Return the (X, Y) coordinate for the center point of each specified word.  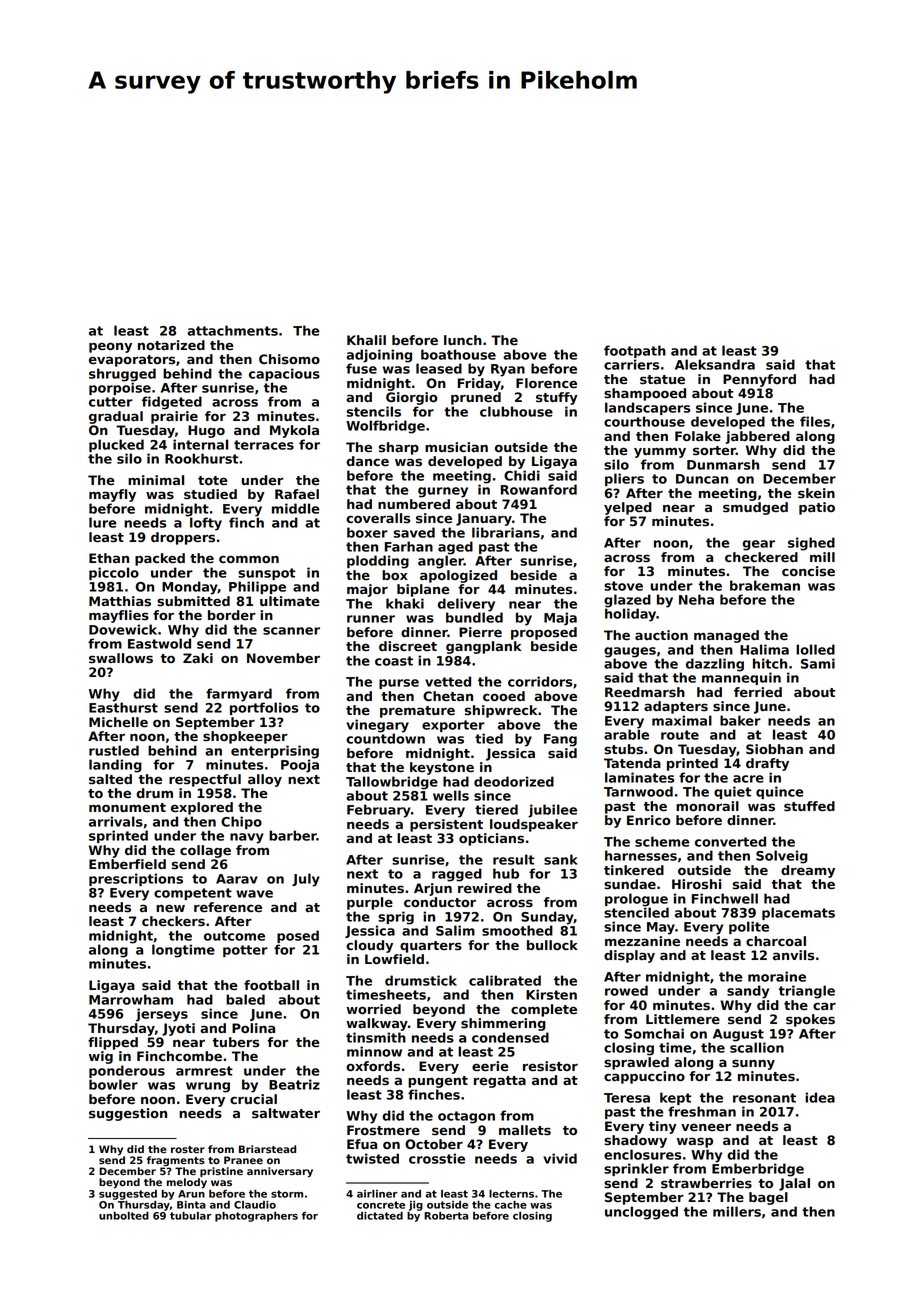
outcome (234, 936)
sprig (396, 918)
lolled (815, 649)
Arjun (433, 889)
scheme (662, 841)
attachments (232, 330)
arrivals (116, 821)
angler (441, 562)
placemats (798, 913)
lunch (463, 340)
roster (188, 1149)
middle (296, 508)
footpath (635, 351)
